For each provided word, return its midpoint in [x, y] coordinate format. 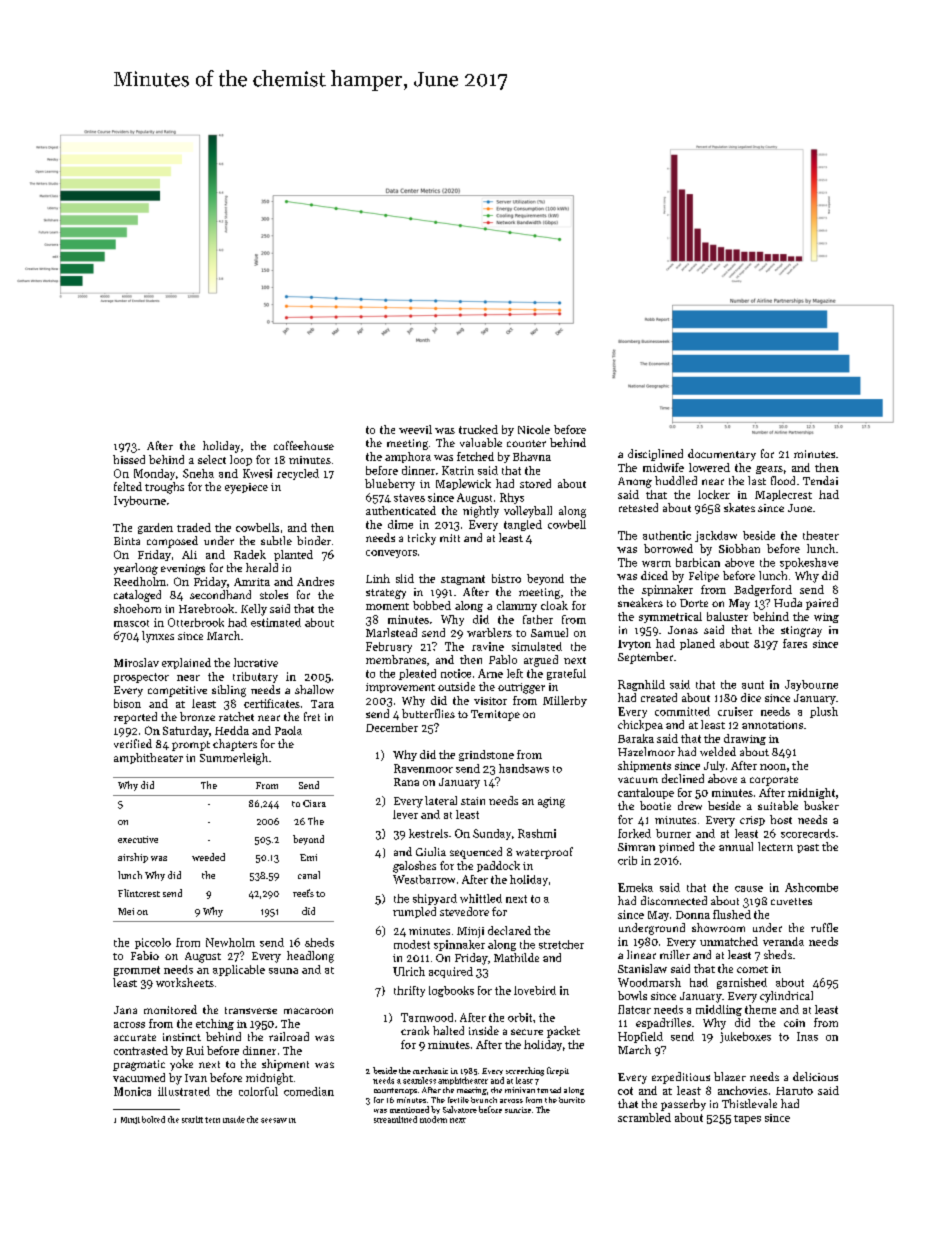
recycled [298, 474]
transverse [251, 1010]
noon [773, 767]
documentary [722, 455]
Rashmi [537, 833]
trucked [478, 429]
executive [138, 839]
